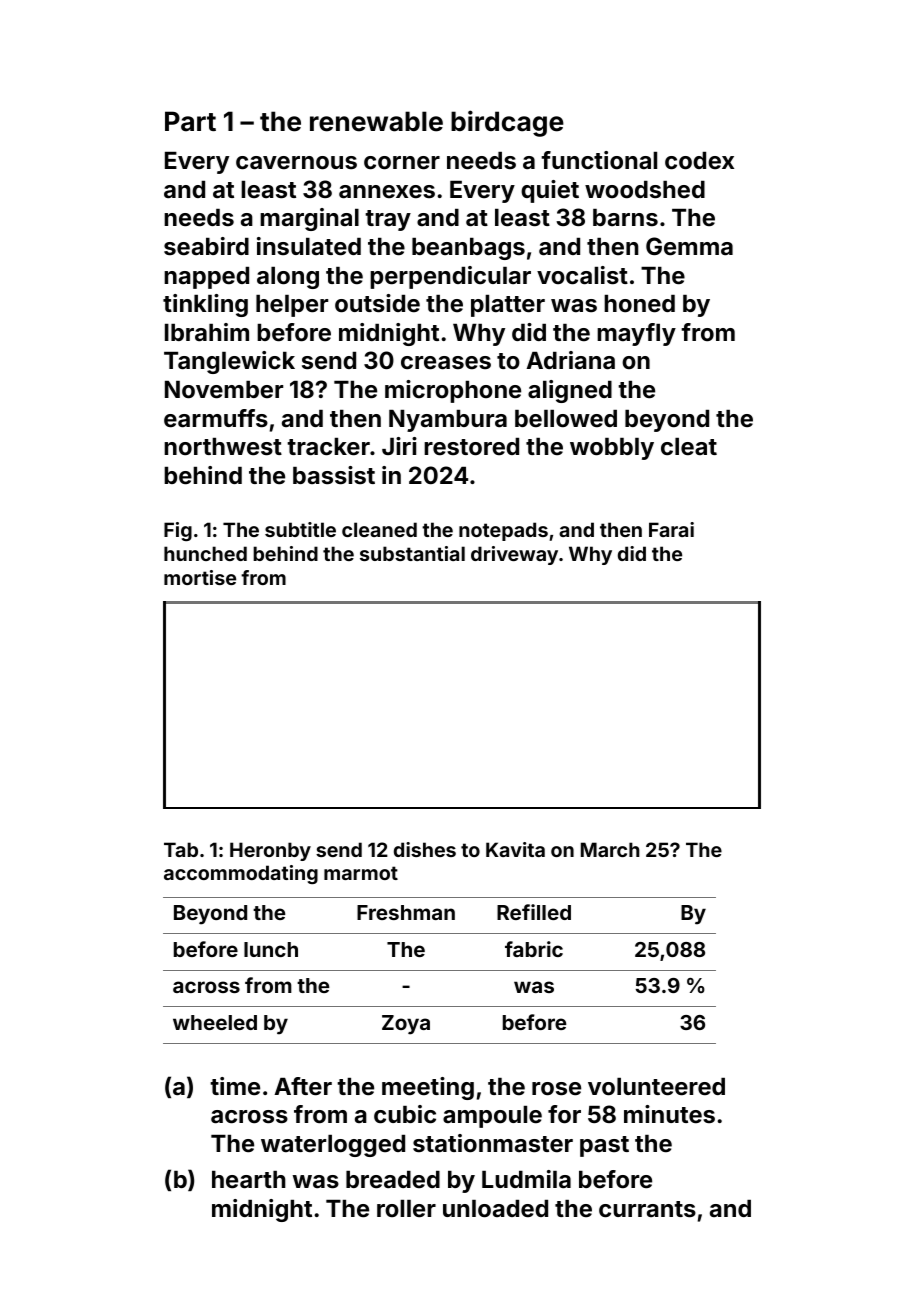 This screenshot has height=1311, width=924. I want to click on lunch, so click(271, 949).
